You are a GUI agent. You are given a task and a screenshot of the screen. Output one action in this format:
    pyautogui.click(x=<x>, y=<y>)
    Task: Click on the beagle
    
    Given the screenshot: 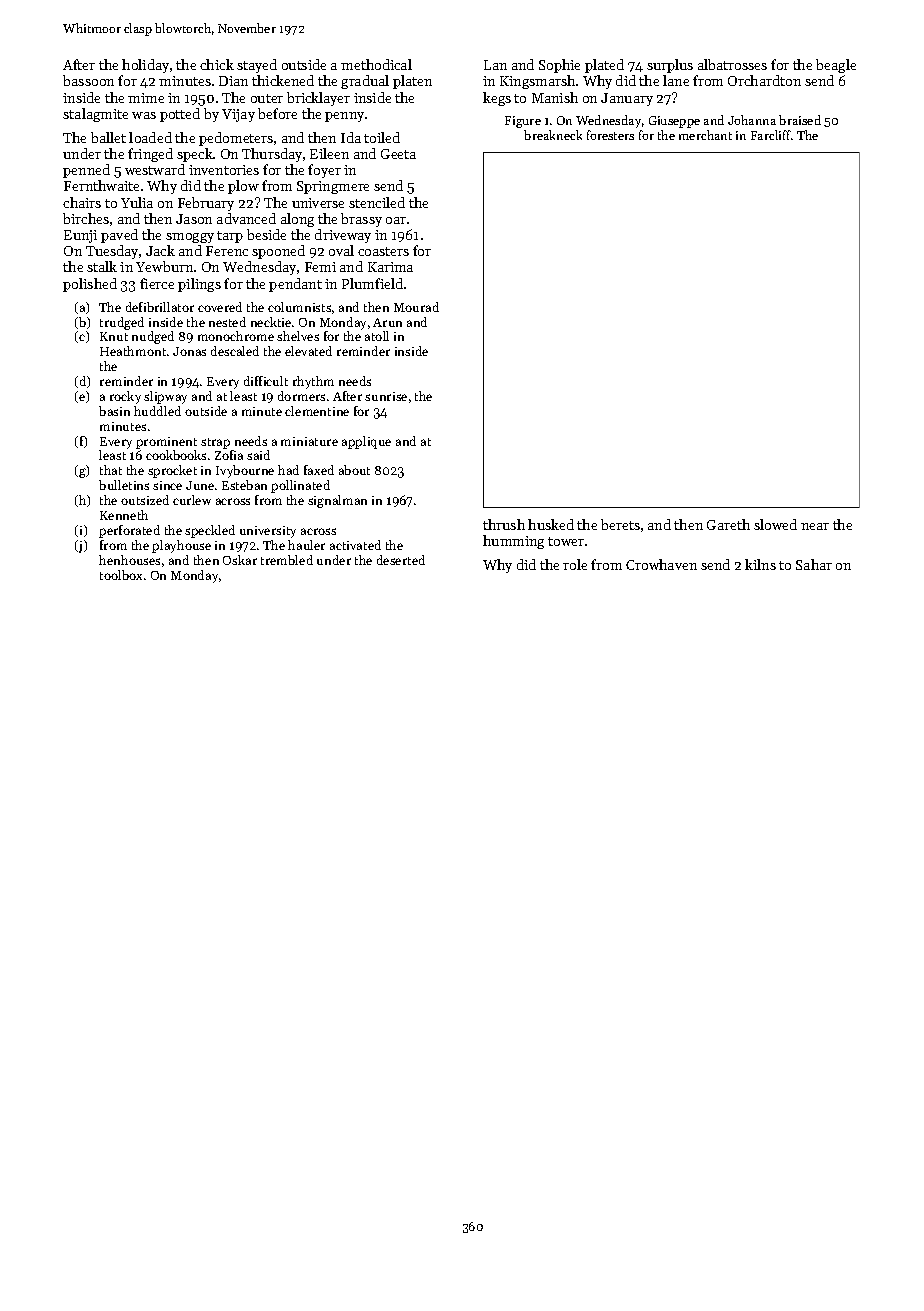 What is the action you would take?
    pyautogui.click(x=836, y=66)
